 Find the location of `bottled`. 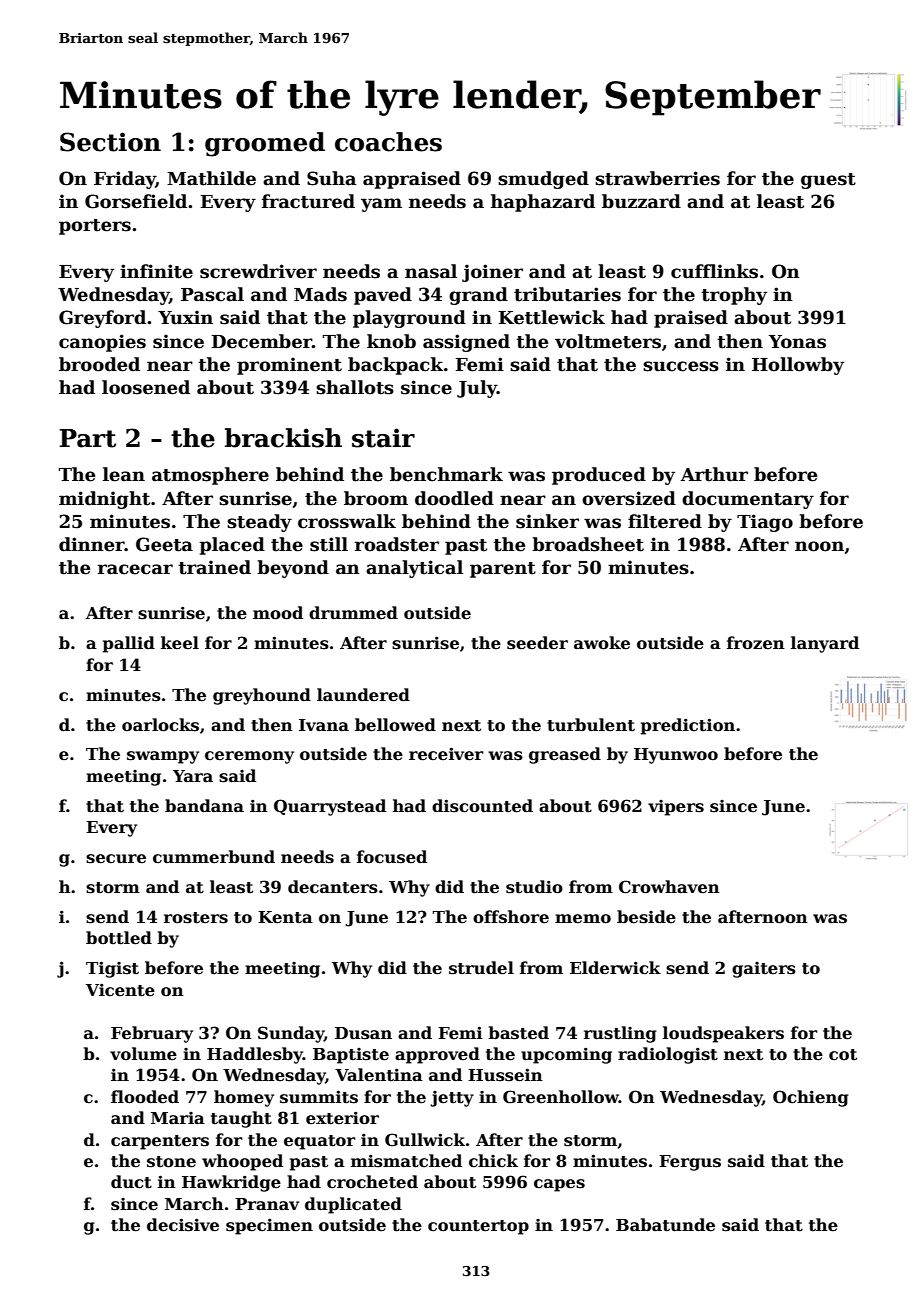

bottled is located at coordinates (119, 938).
